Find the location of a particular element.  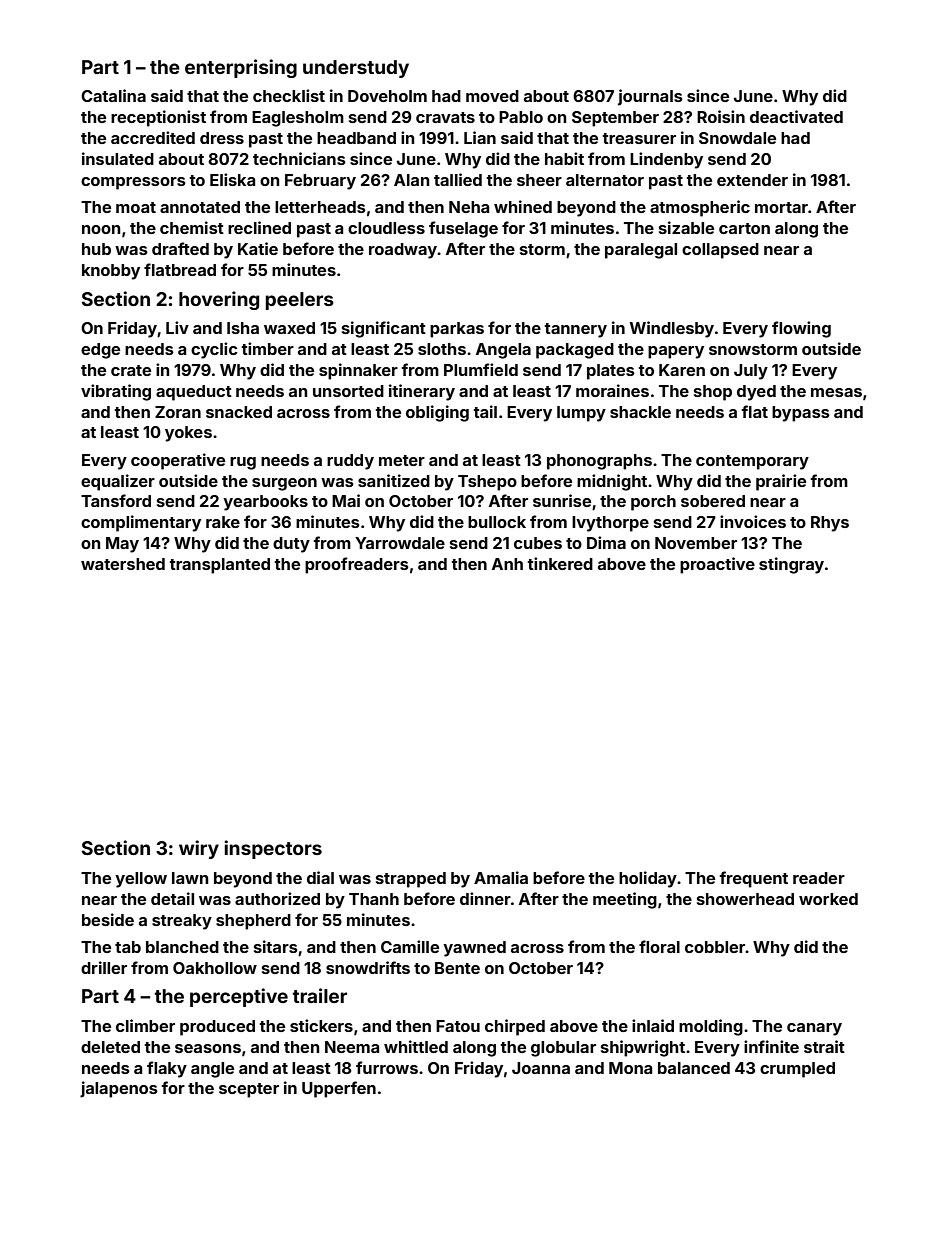

worked is located at coordinates (828, 899).
